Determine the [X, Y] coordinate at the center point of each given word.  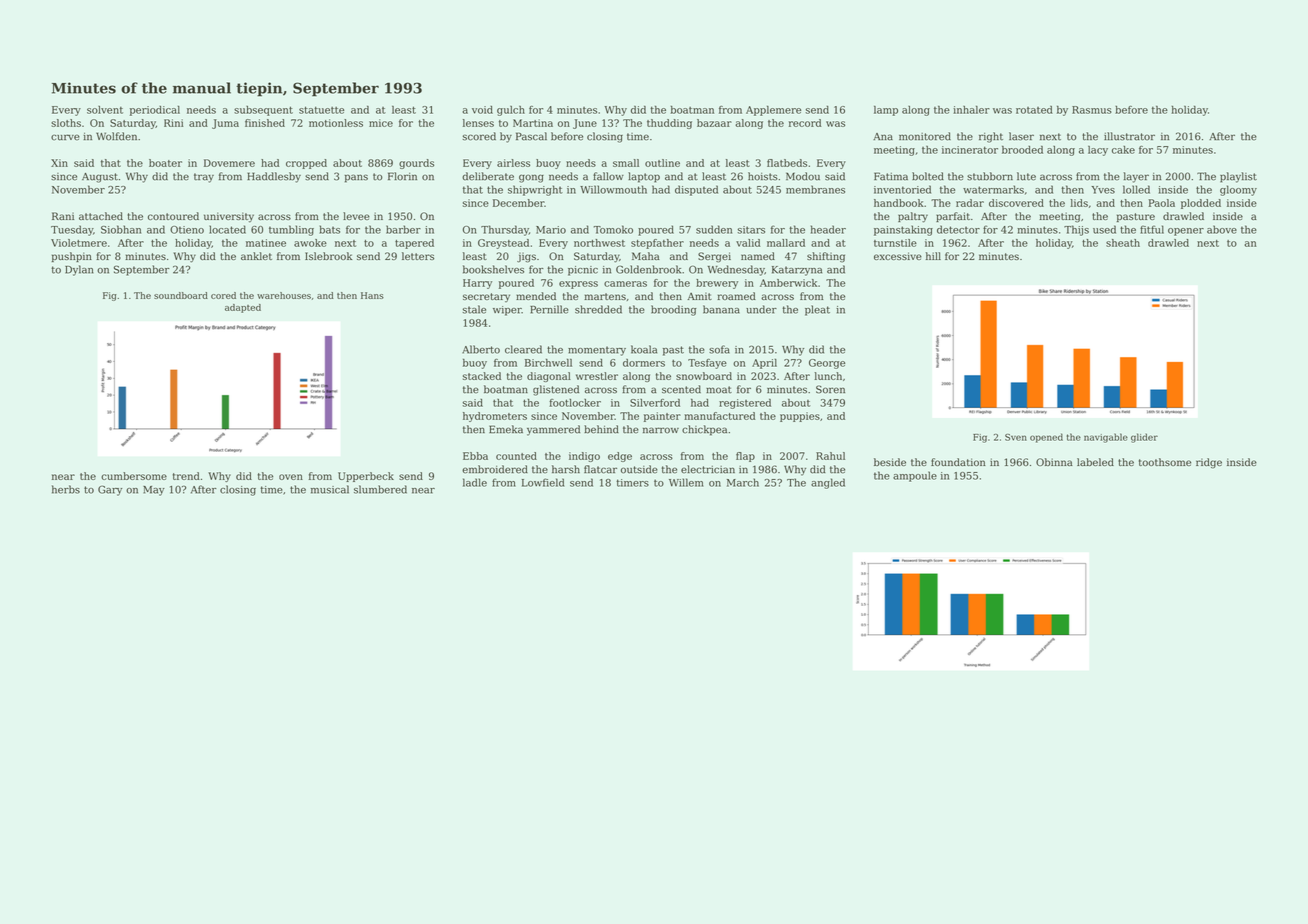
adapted [243, 308]
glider [1144, 438]
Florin [402, 176]
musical [330, 489]
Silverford [655, 403]
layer [1136, 177]
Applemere [773, 111]
